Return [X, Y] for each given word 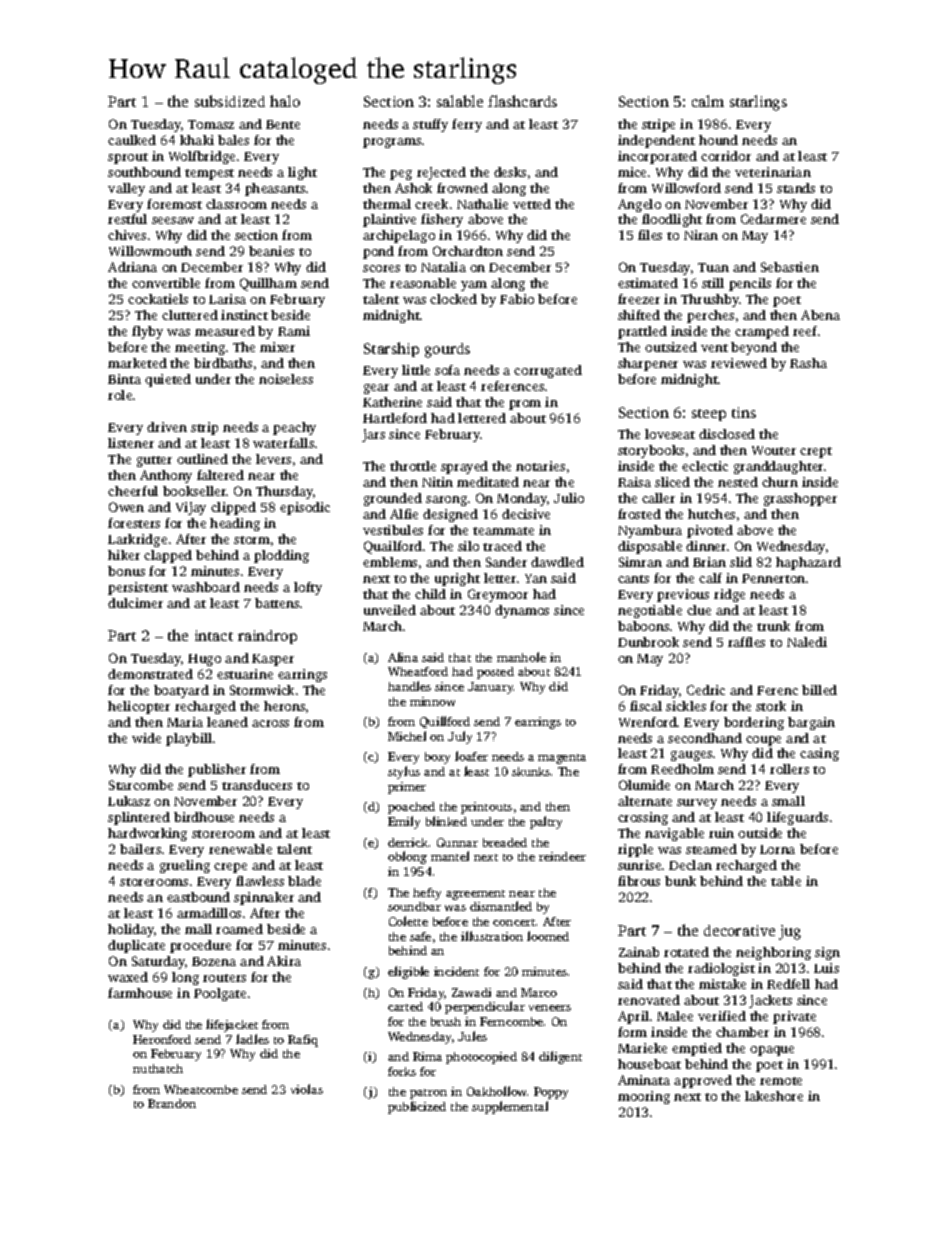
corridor [726, 156]
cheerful [133, 491]
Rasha [808, 363]
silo [468, 546]
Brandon [172, 1103]
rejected [441, 173]
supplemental [510, 1107]
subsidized [230, 101]
